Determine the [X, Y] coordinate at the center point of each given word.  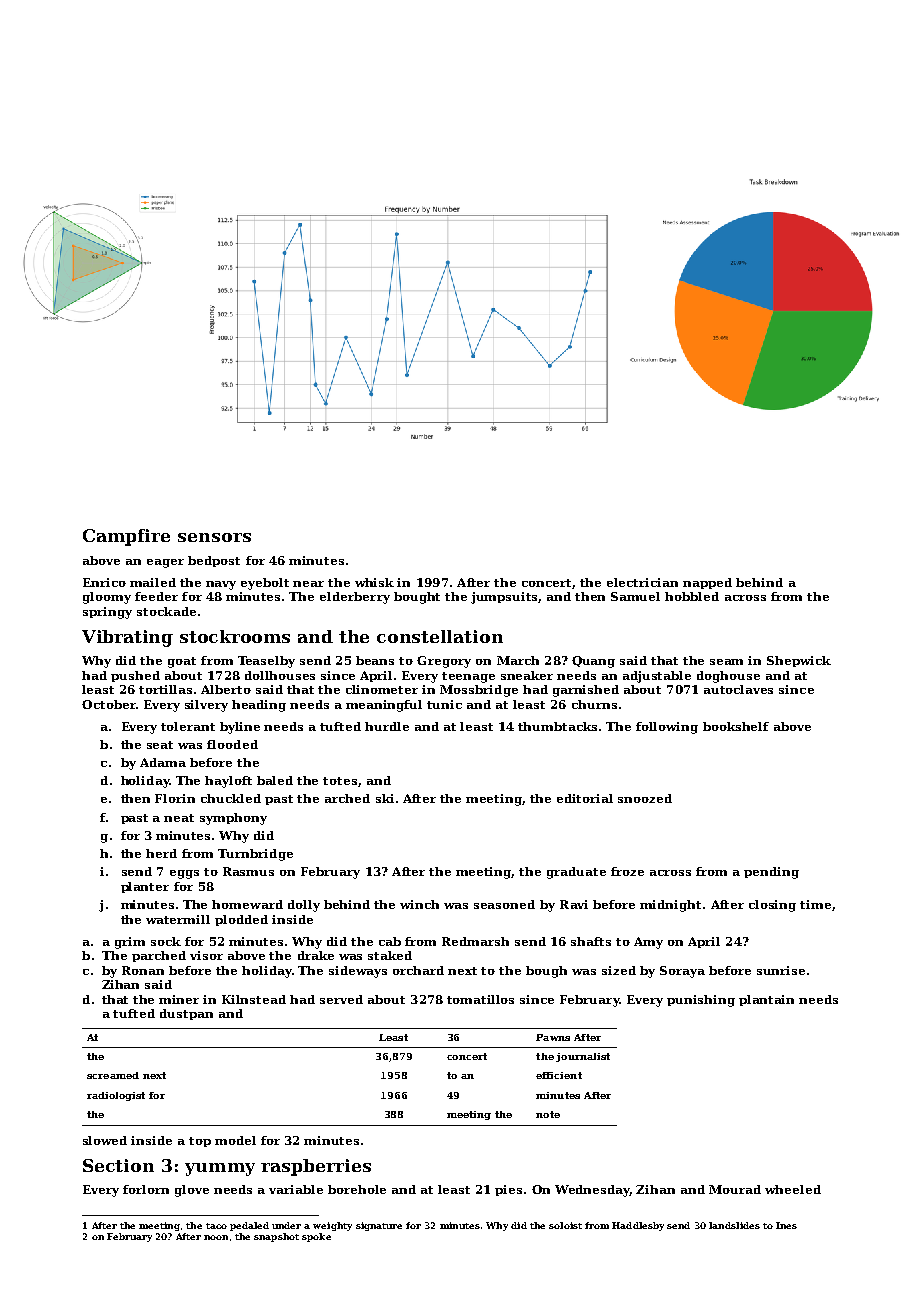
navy [221, 585]
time [815, 904]
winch [419, 904]
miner [179, 999]
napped [707, 583]
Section [118, 1165]
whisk [374, 582]
